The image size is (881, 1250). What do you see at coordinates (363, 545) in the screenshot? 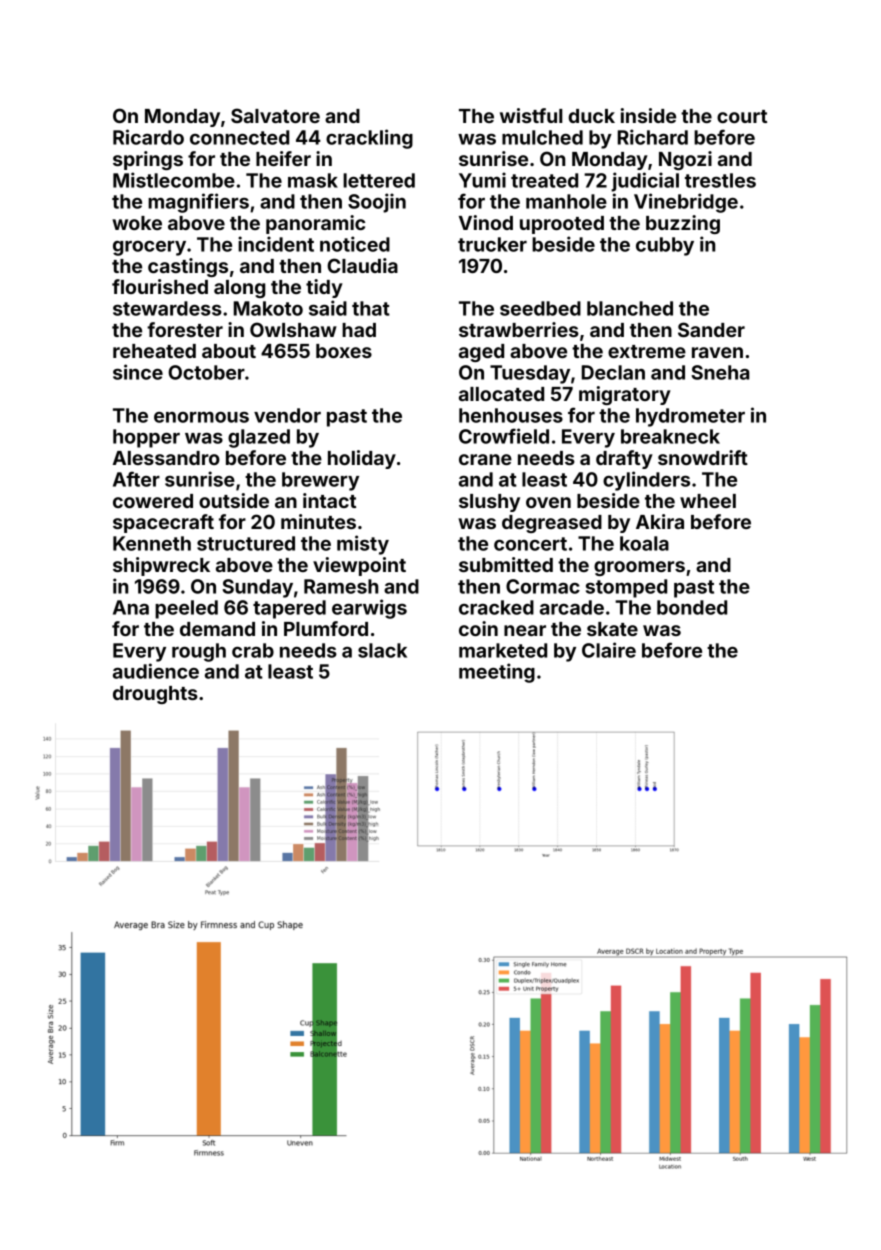
I see `misty` at bounding box center [363, 545].
